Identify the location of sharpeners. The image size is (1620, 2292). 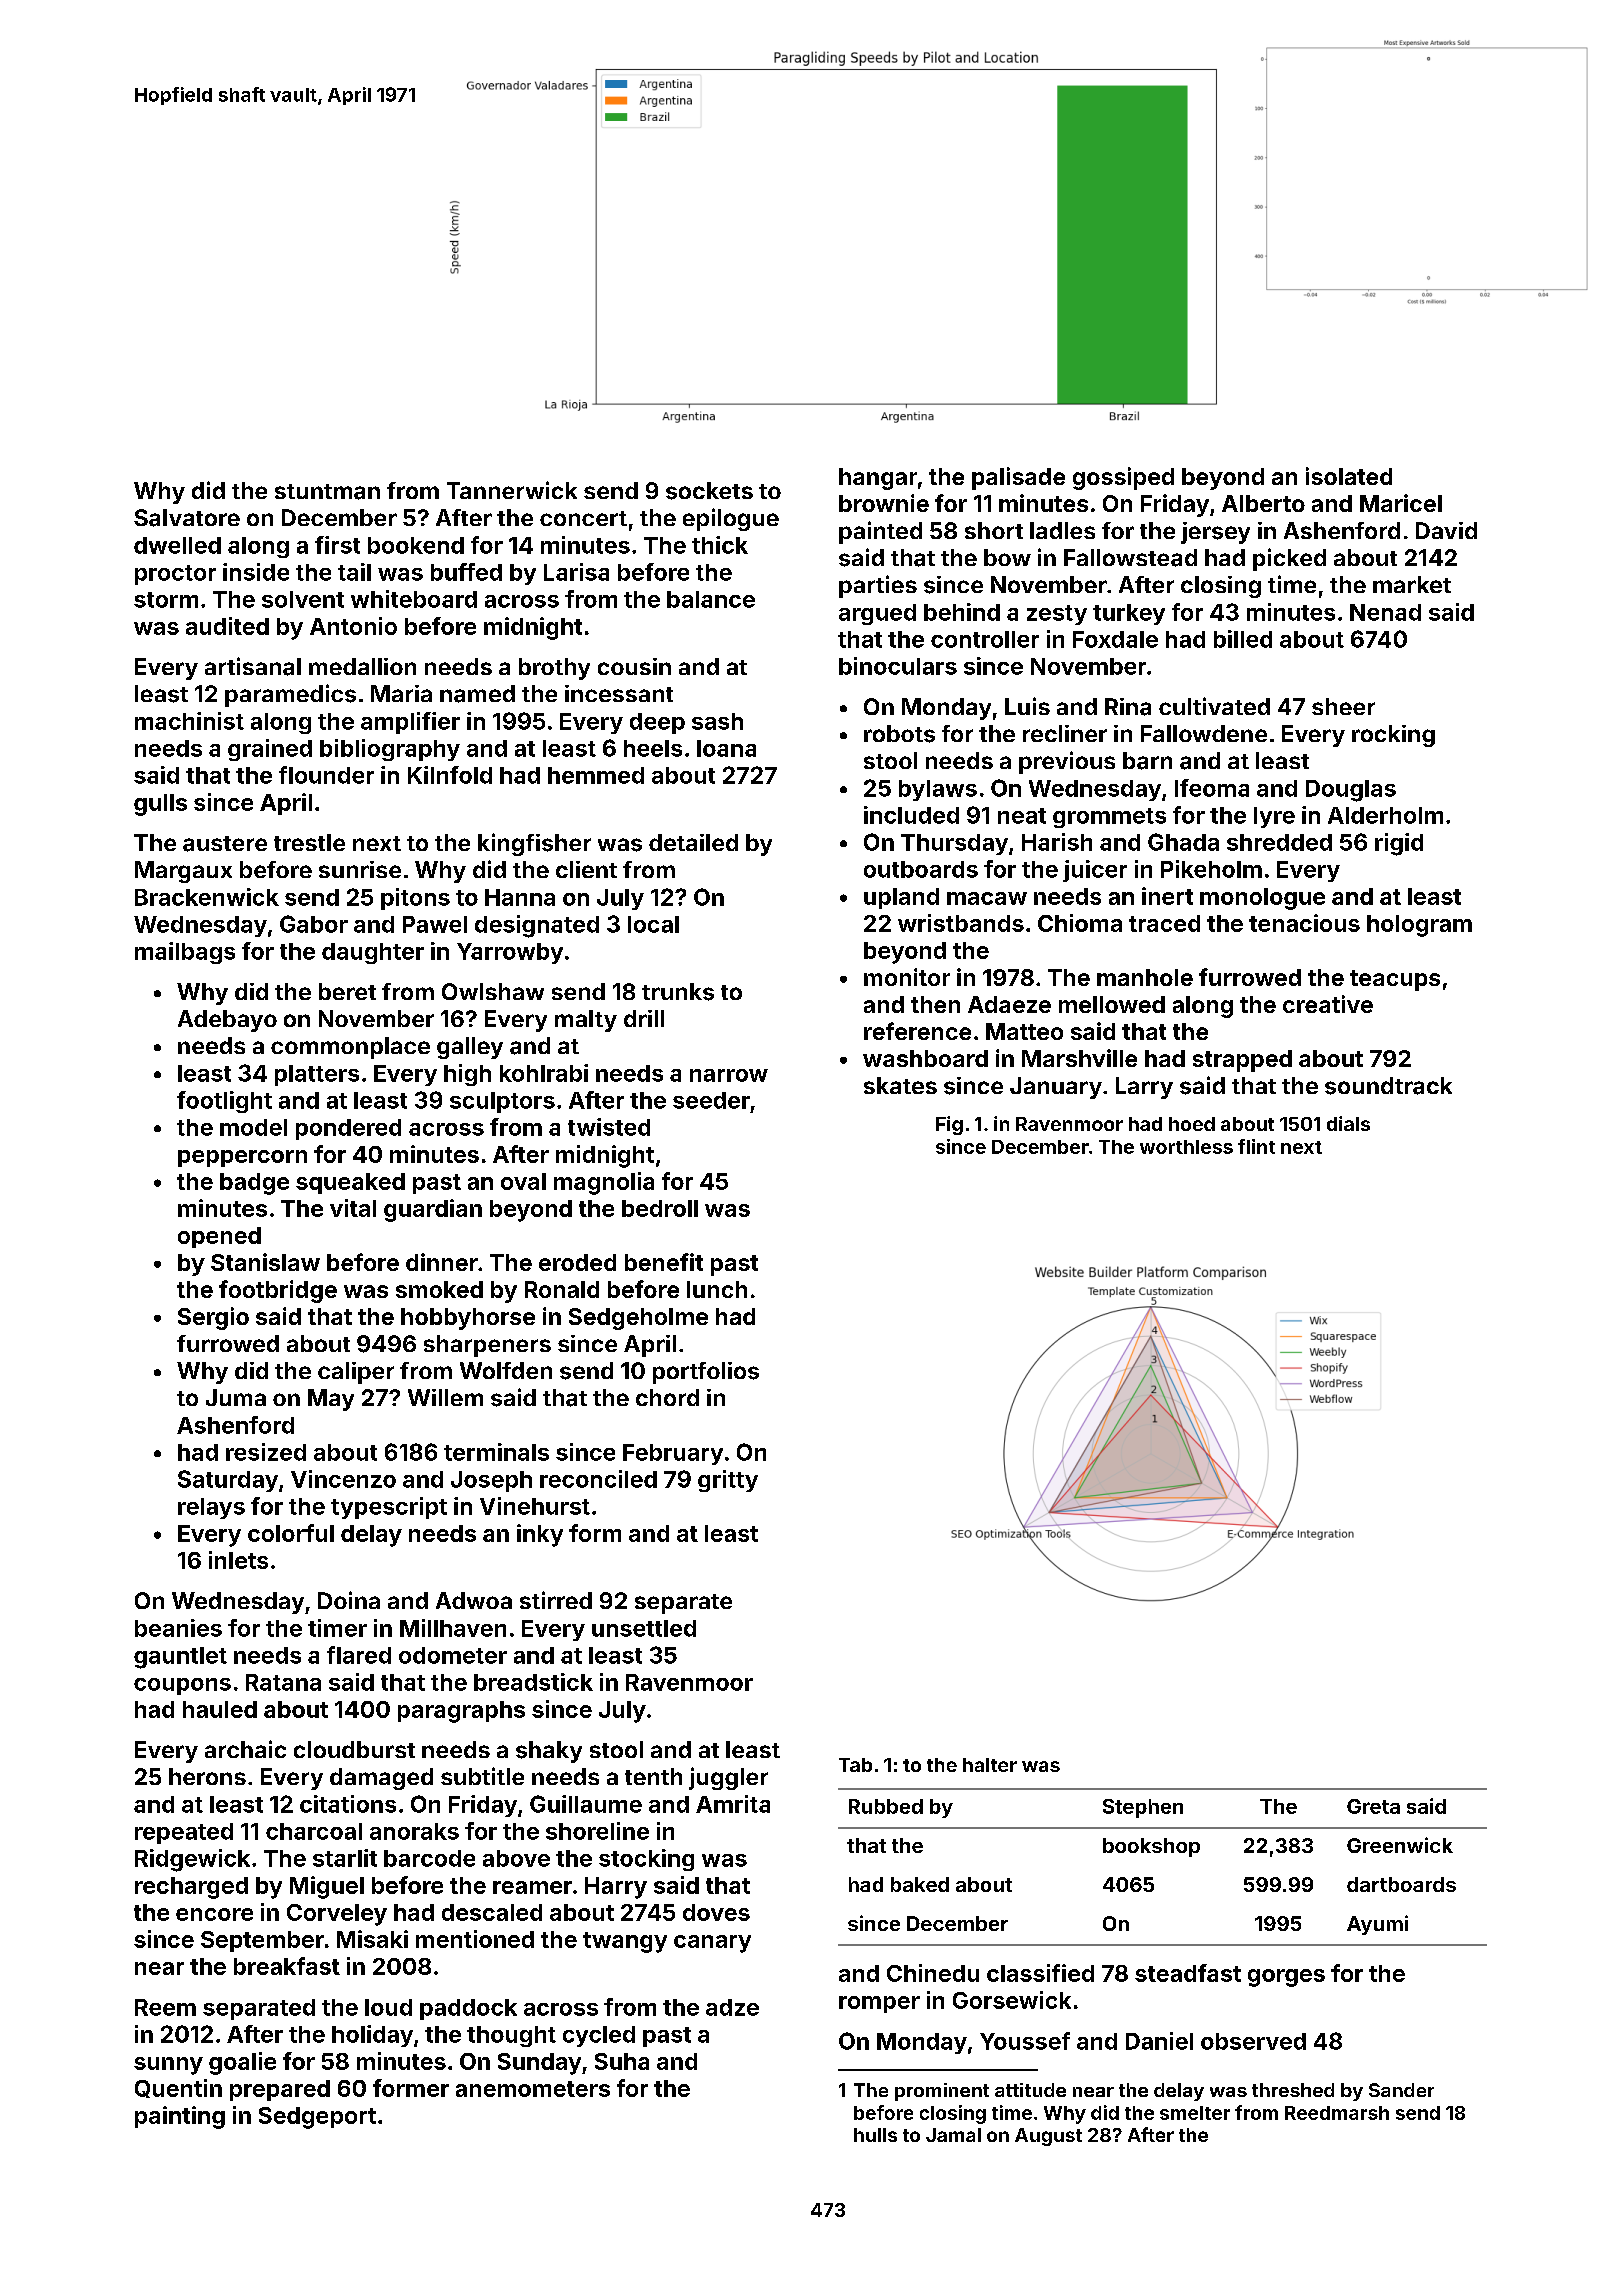
(487, 1346).
